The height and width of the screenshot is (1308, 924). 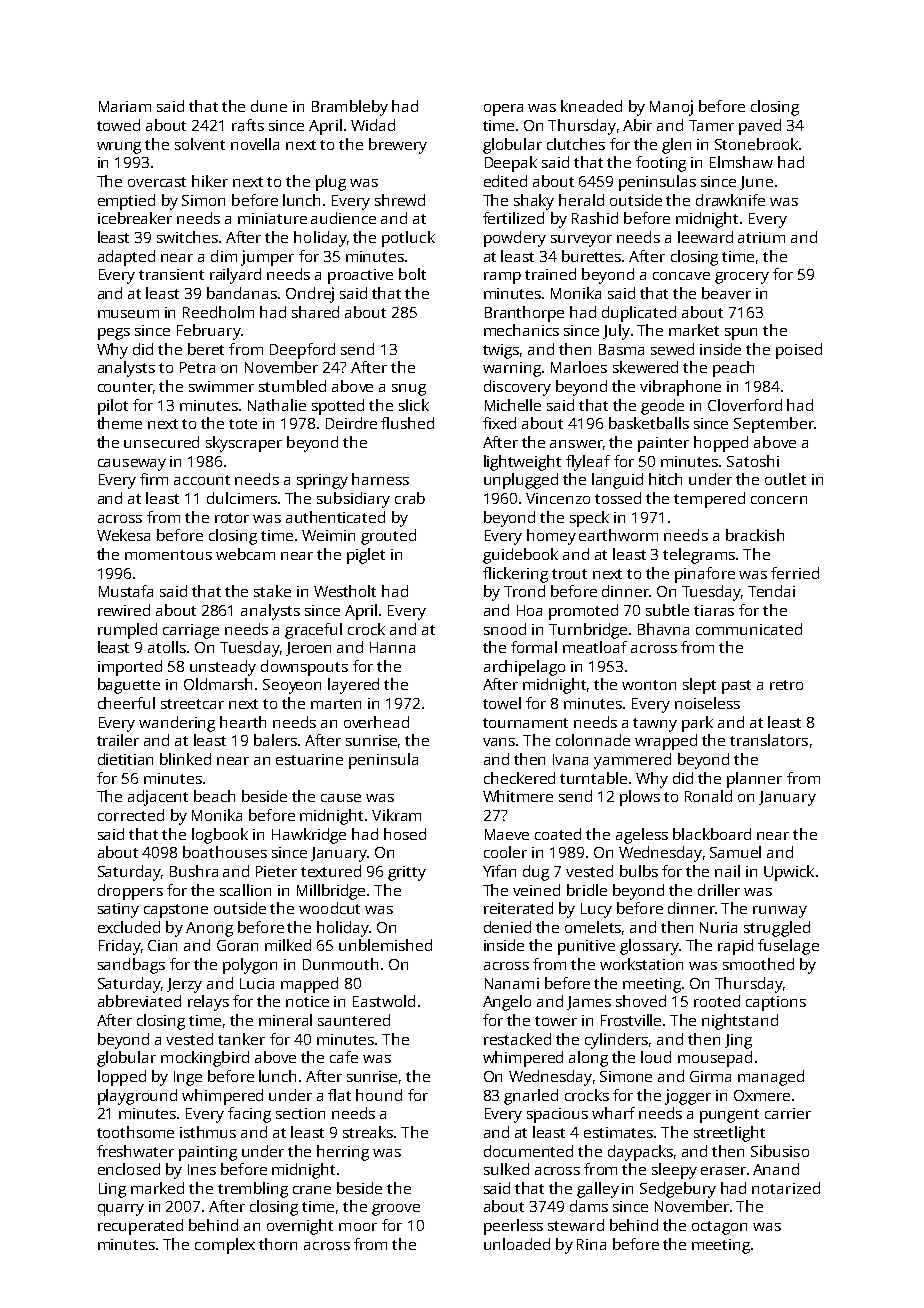 What do you see at coordinates (328, 535) in the screenshot?
I see `Weimin` at bounding box center [328, 535].
